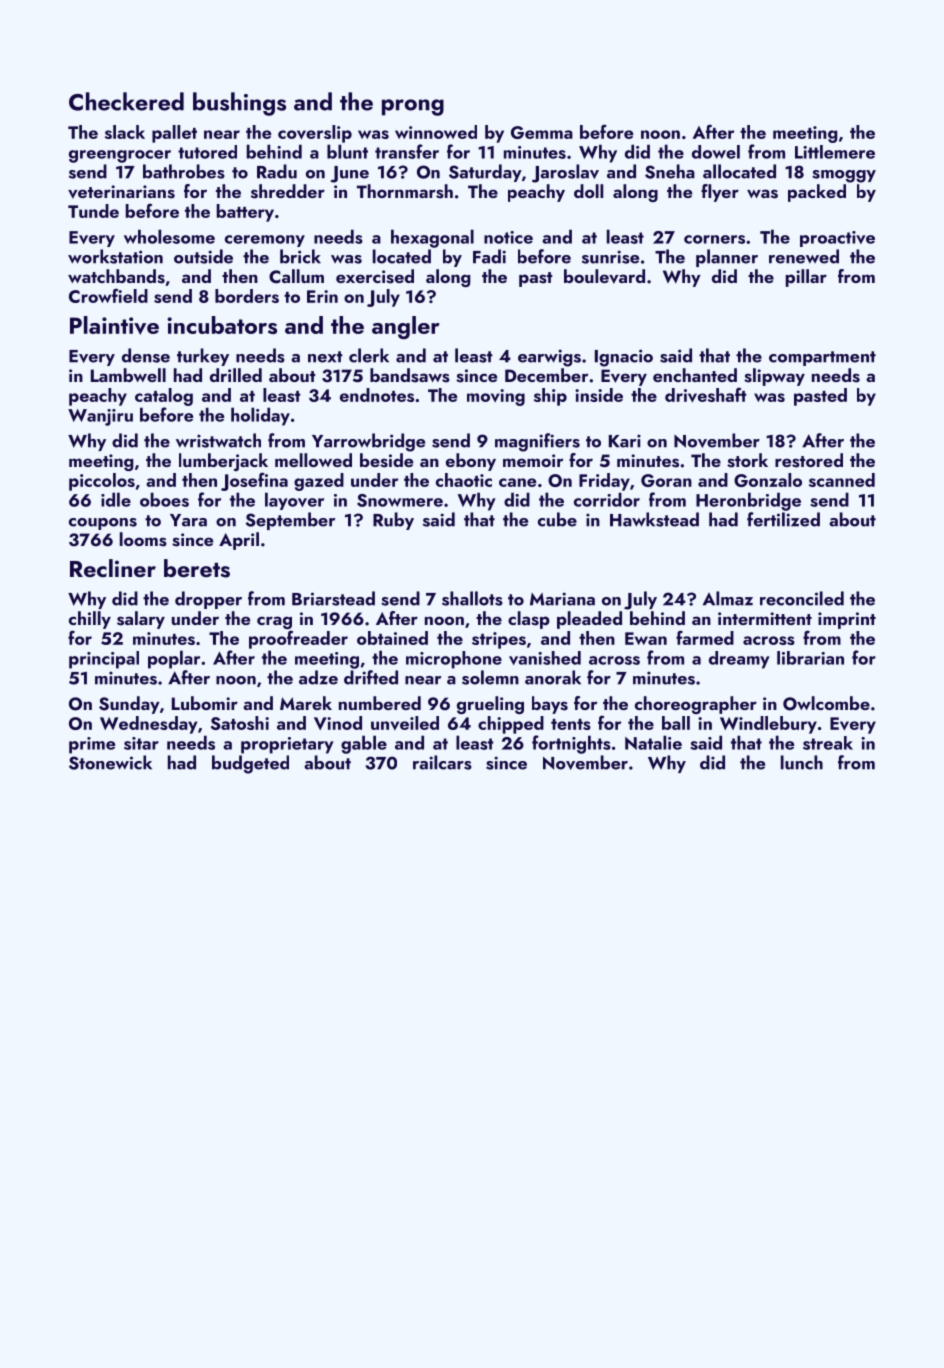 The image size is (944, 1368). What do you see at coordinates (571, 744) in the image?
I see `fortnights` at bounding box center [571, 744].
